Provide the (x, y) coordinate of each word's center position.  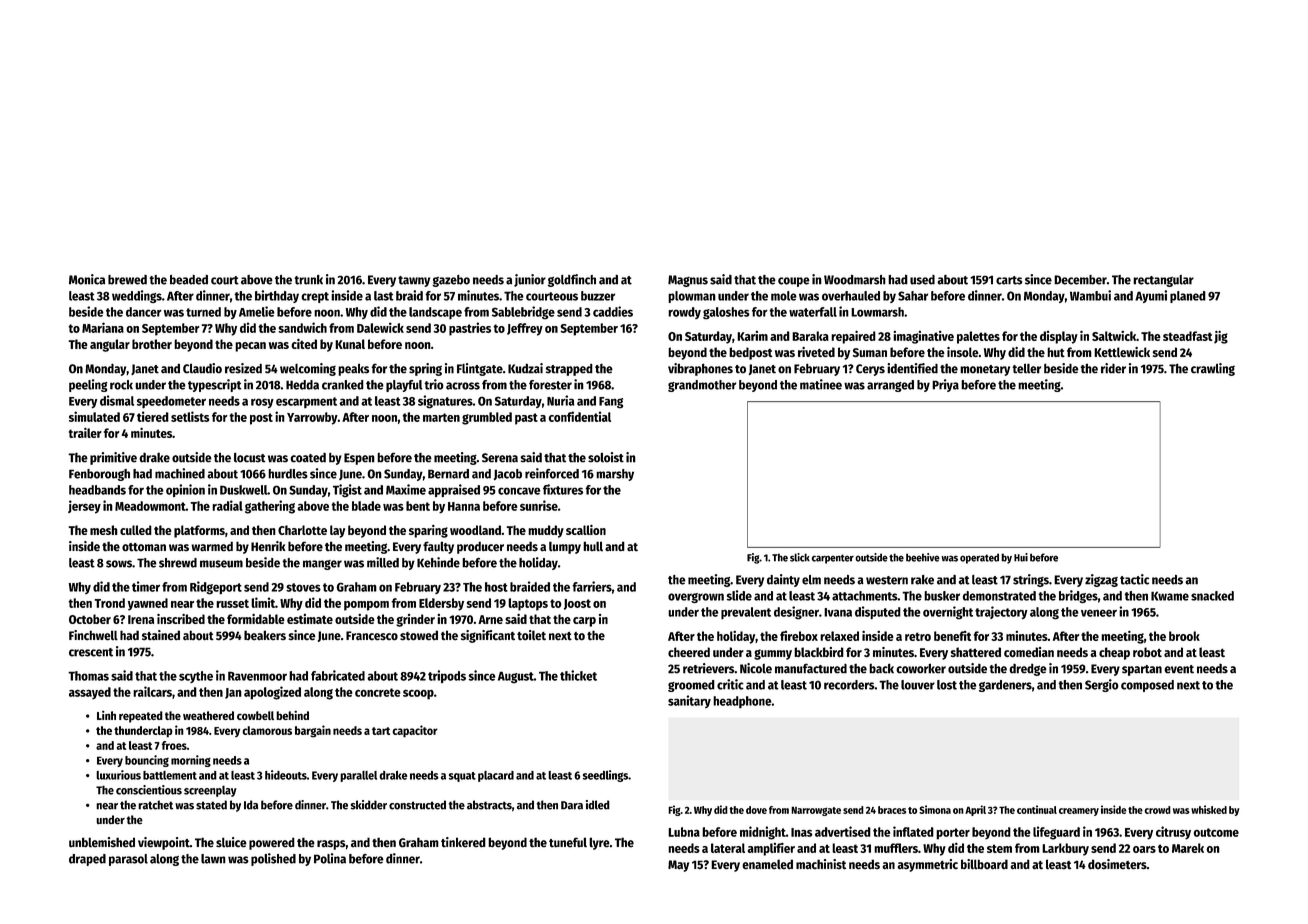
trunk (308, 280)
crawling (1213, 369)
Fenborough (99, 475)
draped (87, 860)
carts (1009, 280)
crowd (1158, 810)
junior (530, 280)
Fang (611, 403)
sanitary (689, 701)
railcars (152, 691)
